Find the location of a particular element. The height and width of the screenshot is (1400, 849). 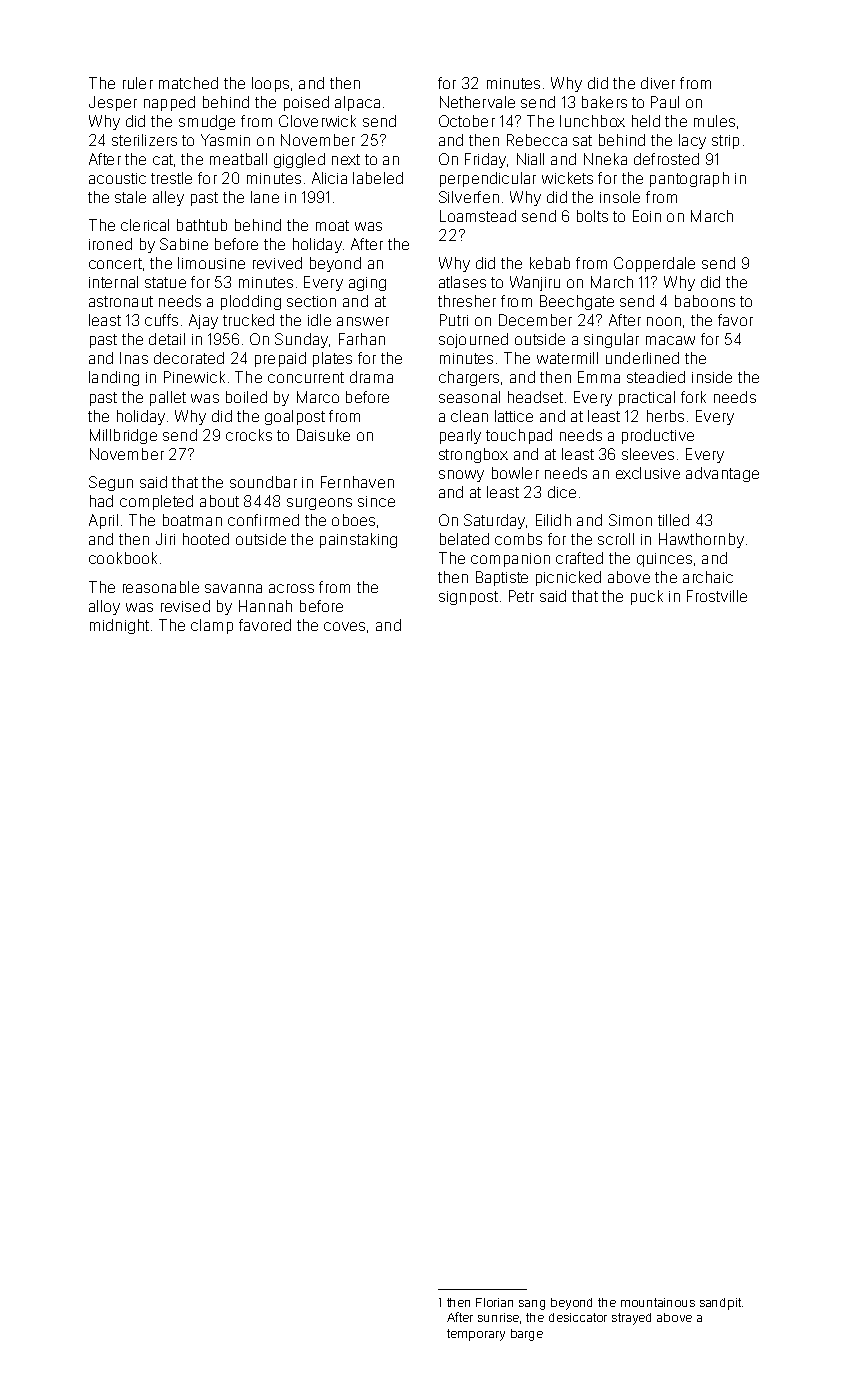

signpost is located at coordinates (468, 598).
